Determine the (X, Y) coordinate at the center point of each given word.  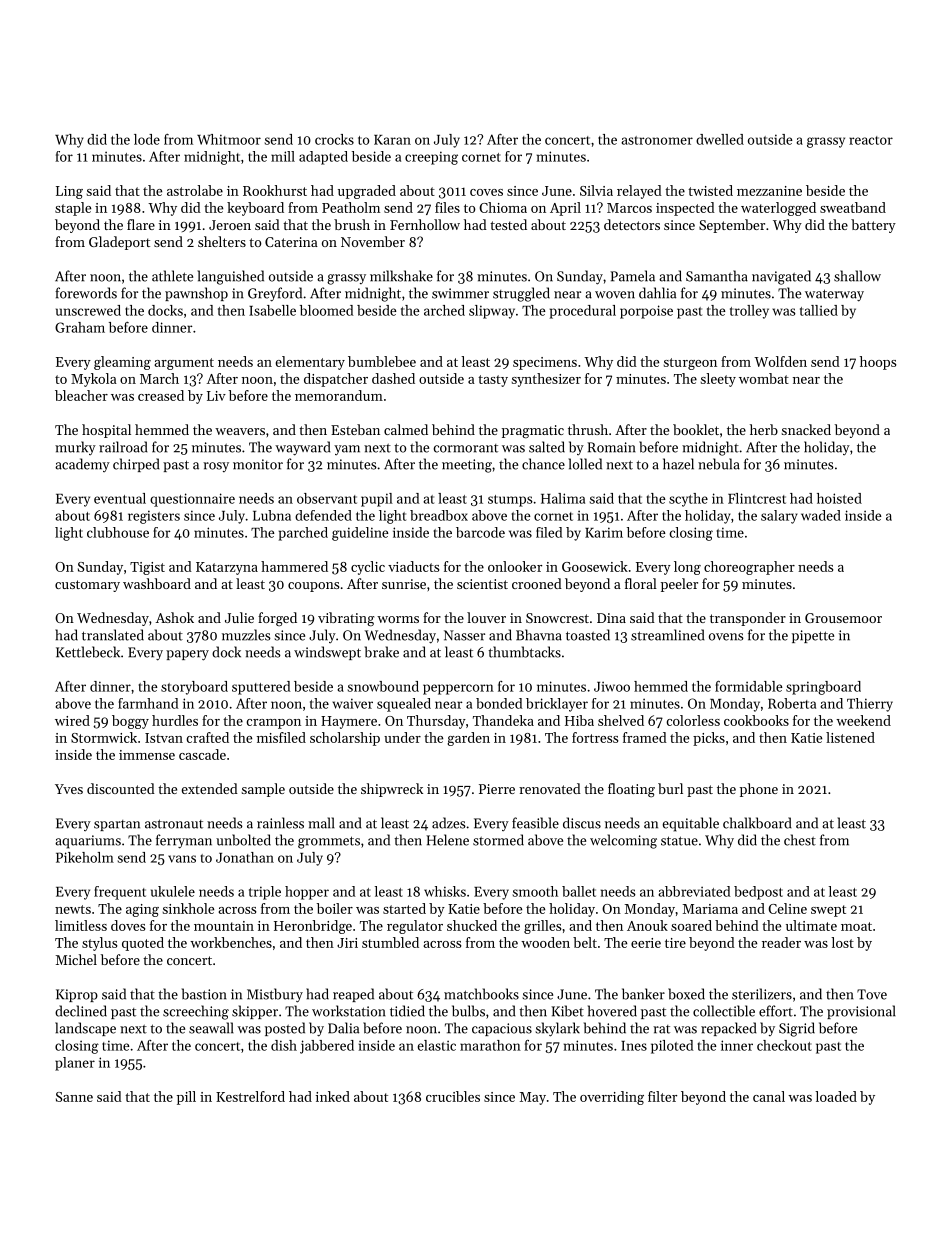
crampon (273, 724)
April (565, 209)
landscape (85, 1029)
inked (333, 1096)
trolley (749, 312)
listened (850, 737)
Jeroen (230, 225)
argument (184, 364)
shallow (857, 276)
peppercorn (458, 689)
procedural (583, 312)
